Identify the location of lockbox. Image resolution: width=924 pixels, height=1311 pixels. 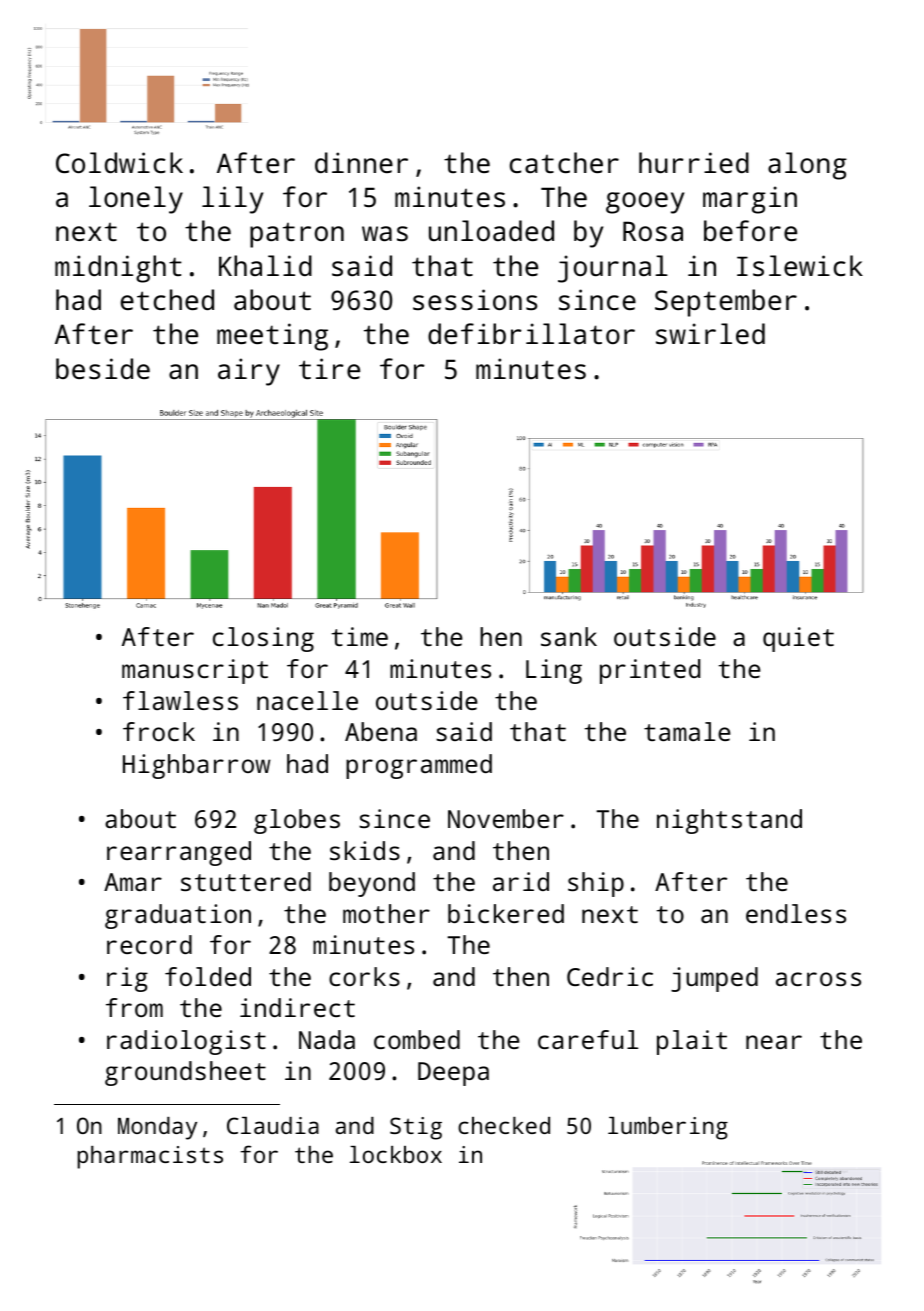
(396, 1154).
